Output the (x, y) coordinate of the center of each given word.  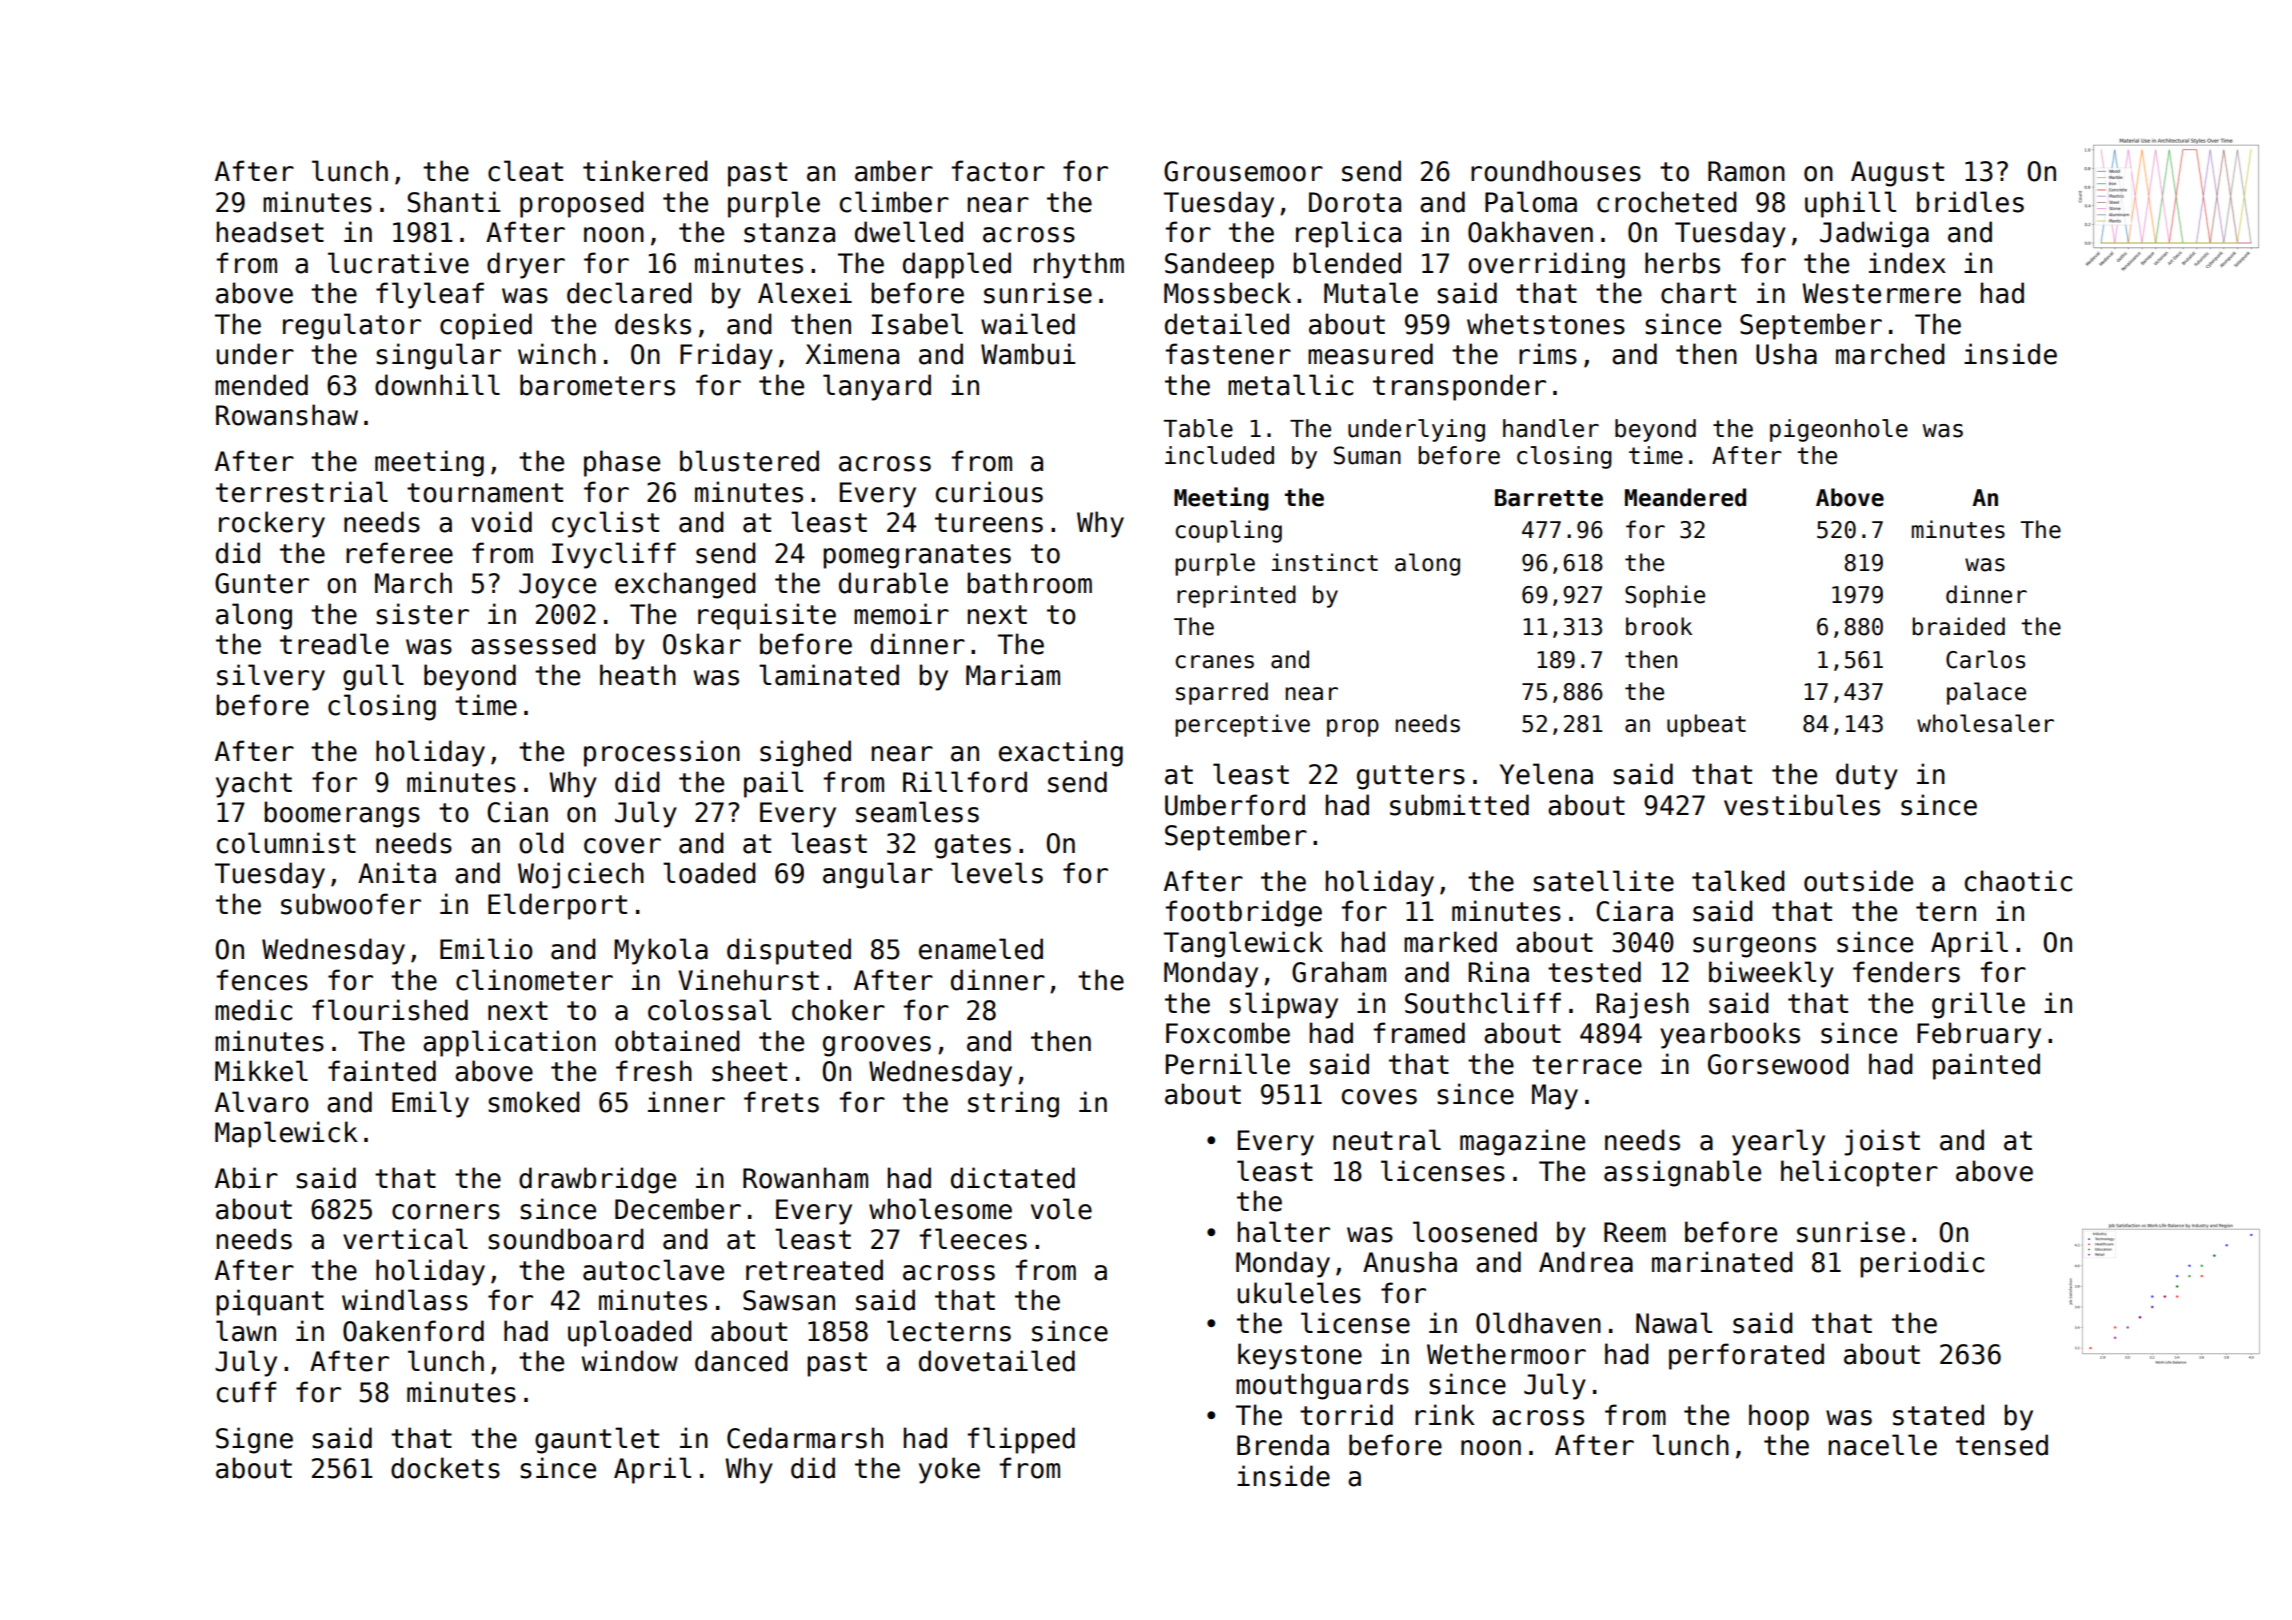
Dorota (1355, 202)
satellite (1603, 881)
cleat (525, 171)
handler (1551, 428)
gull (373, 677)
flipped (1021, 1440)
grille (1978, 1005)
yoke (949, 1470)
